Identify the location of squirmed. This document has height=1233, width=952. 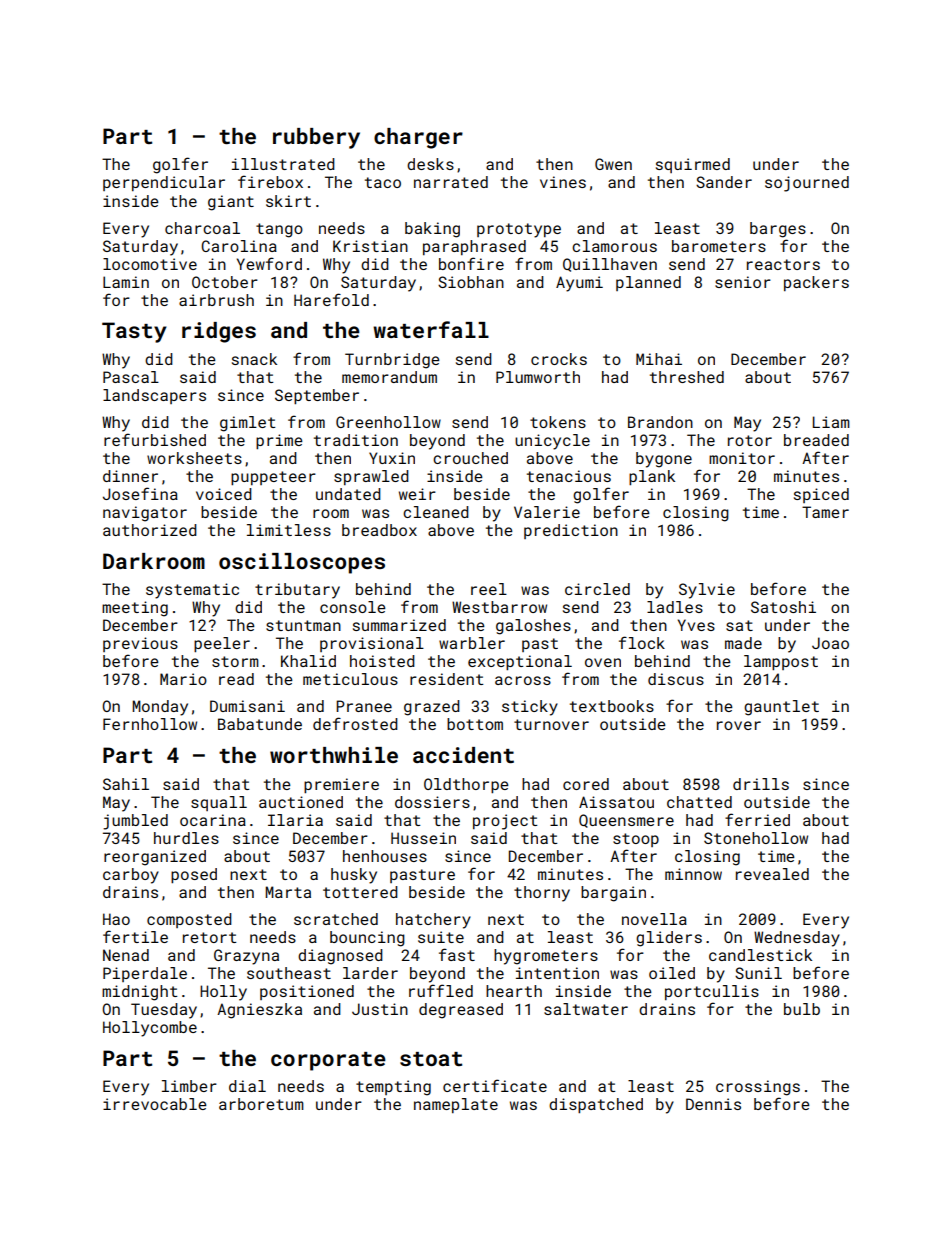
(693, 165).
